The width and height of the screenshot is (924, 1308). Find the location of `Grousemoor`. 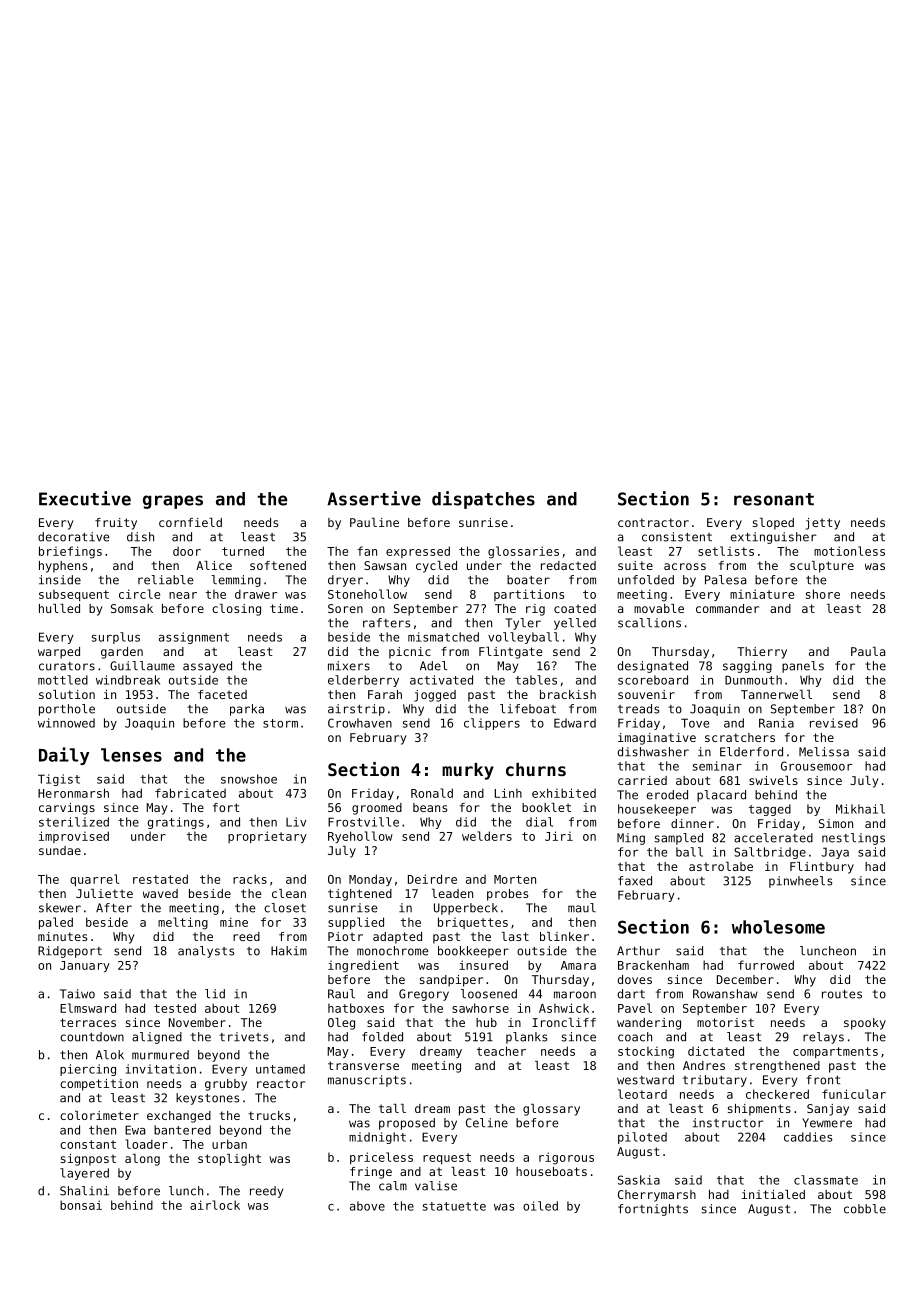

Grousemoor is located at coordinates (817, 766).
